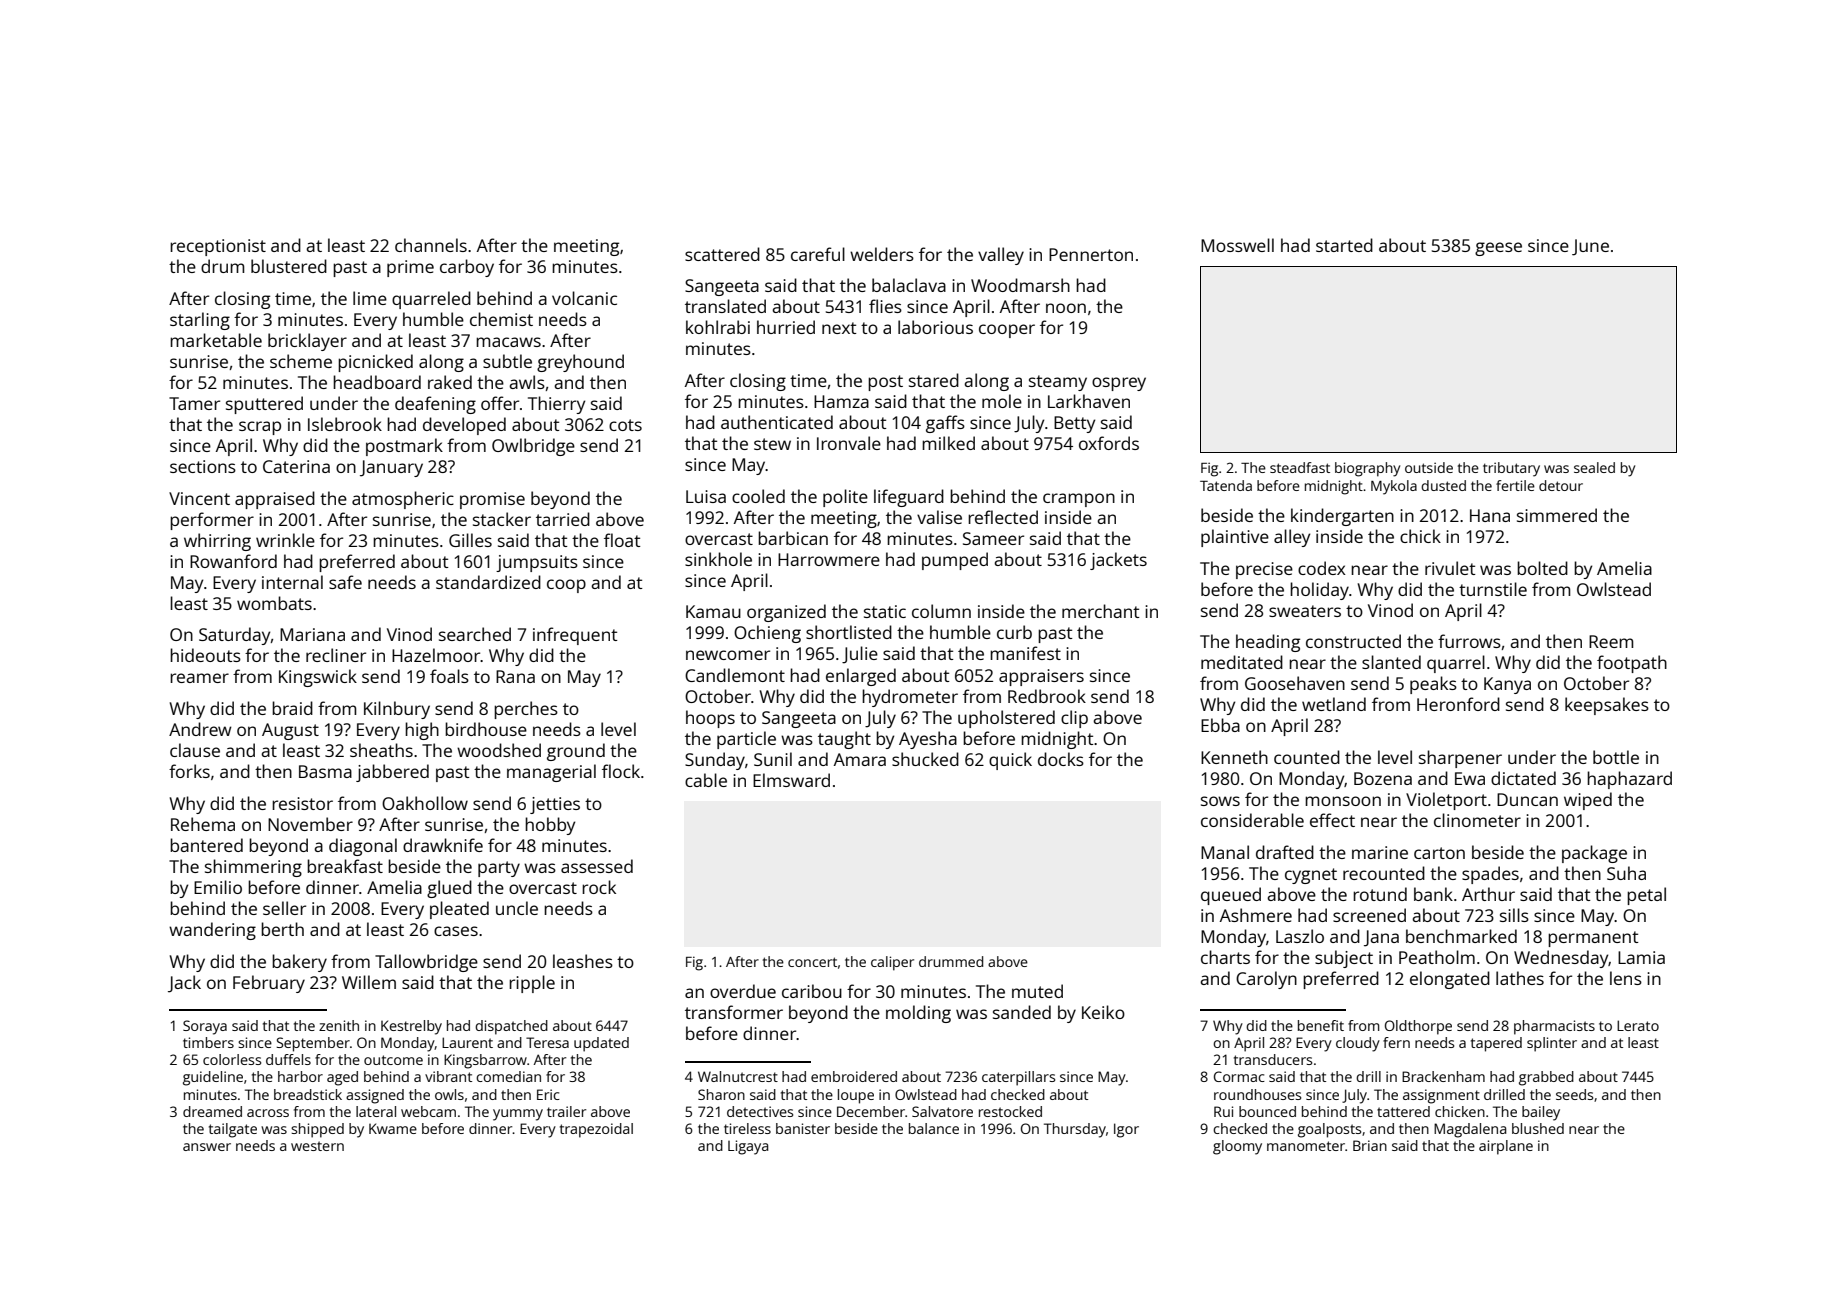  Describe the element at coordinates (1079, 500) in the document. I see `crampon` at that location.
